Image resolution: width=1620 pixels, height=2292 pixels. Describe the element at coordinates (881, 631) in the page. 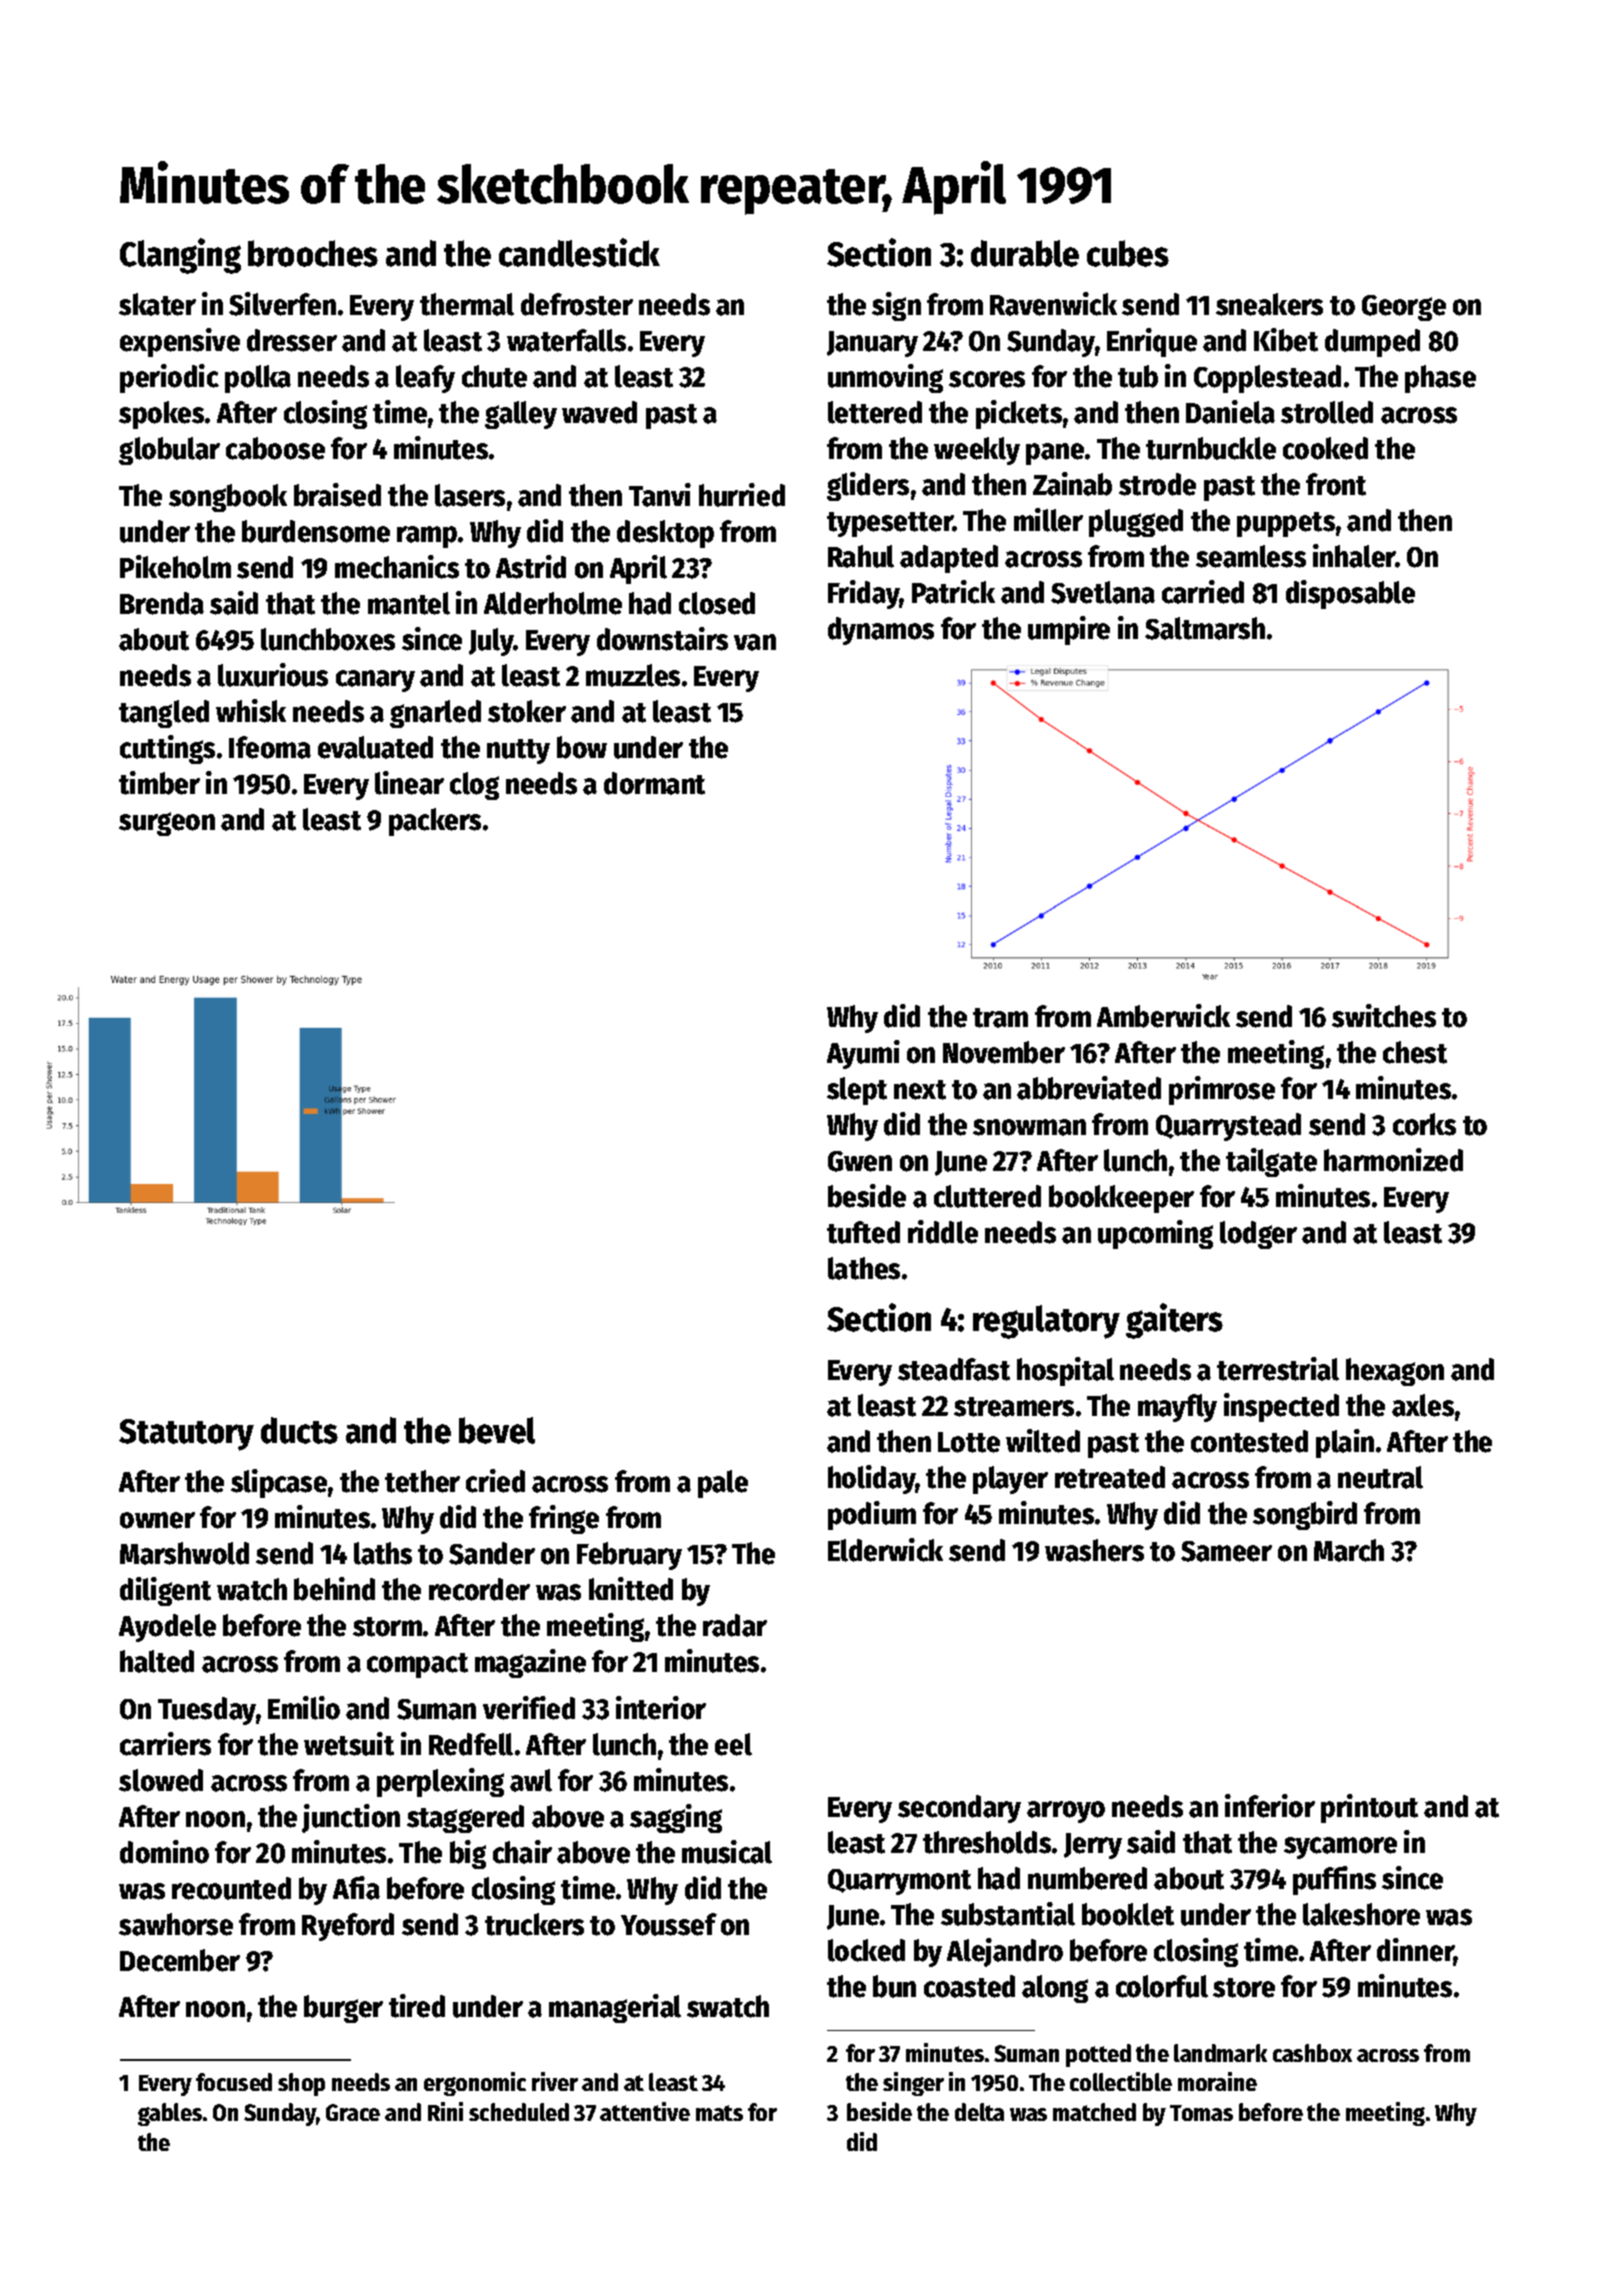

I see `dynamos` at that location.
